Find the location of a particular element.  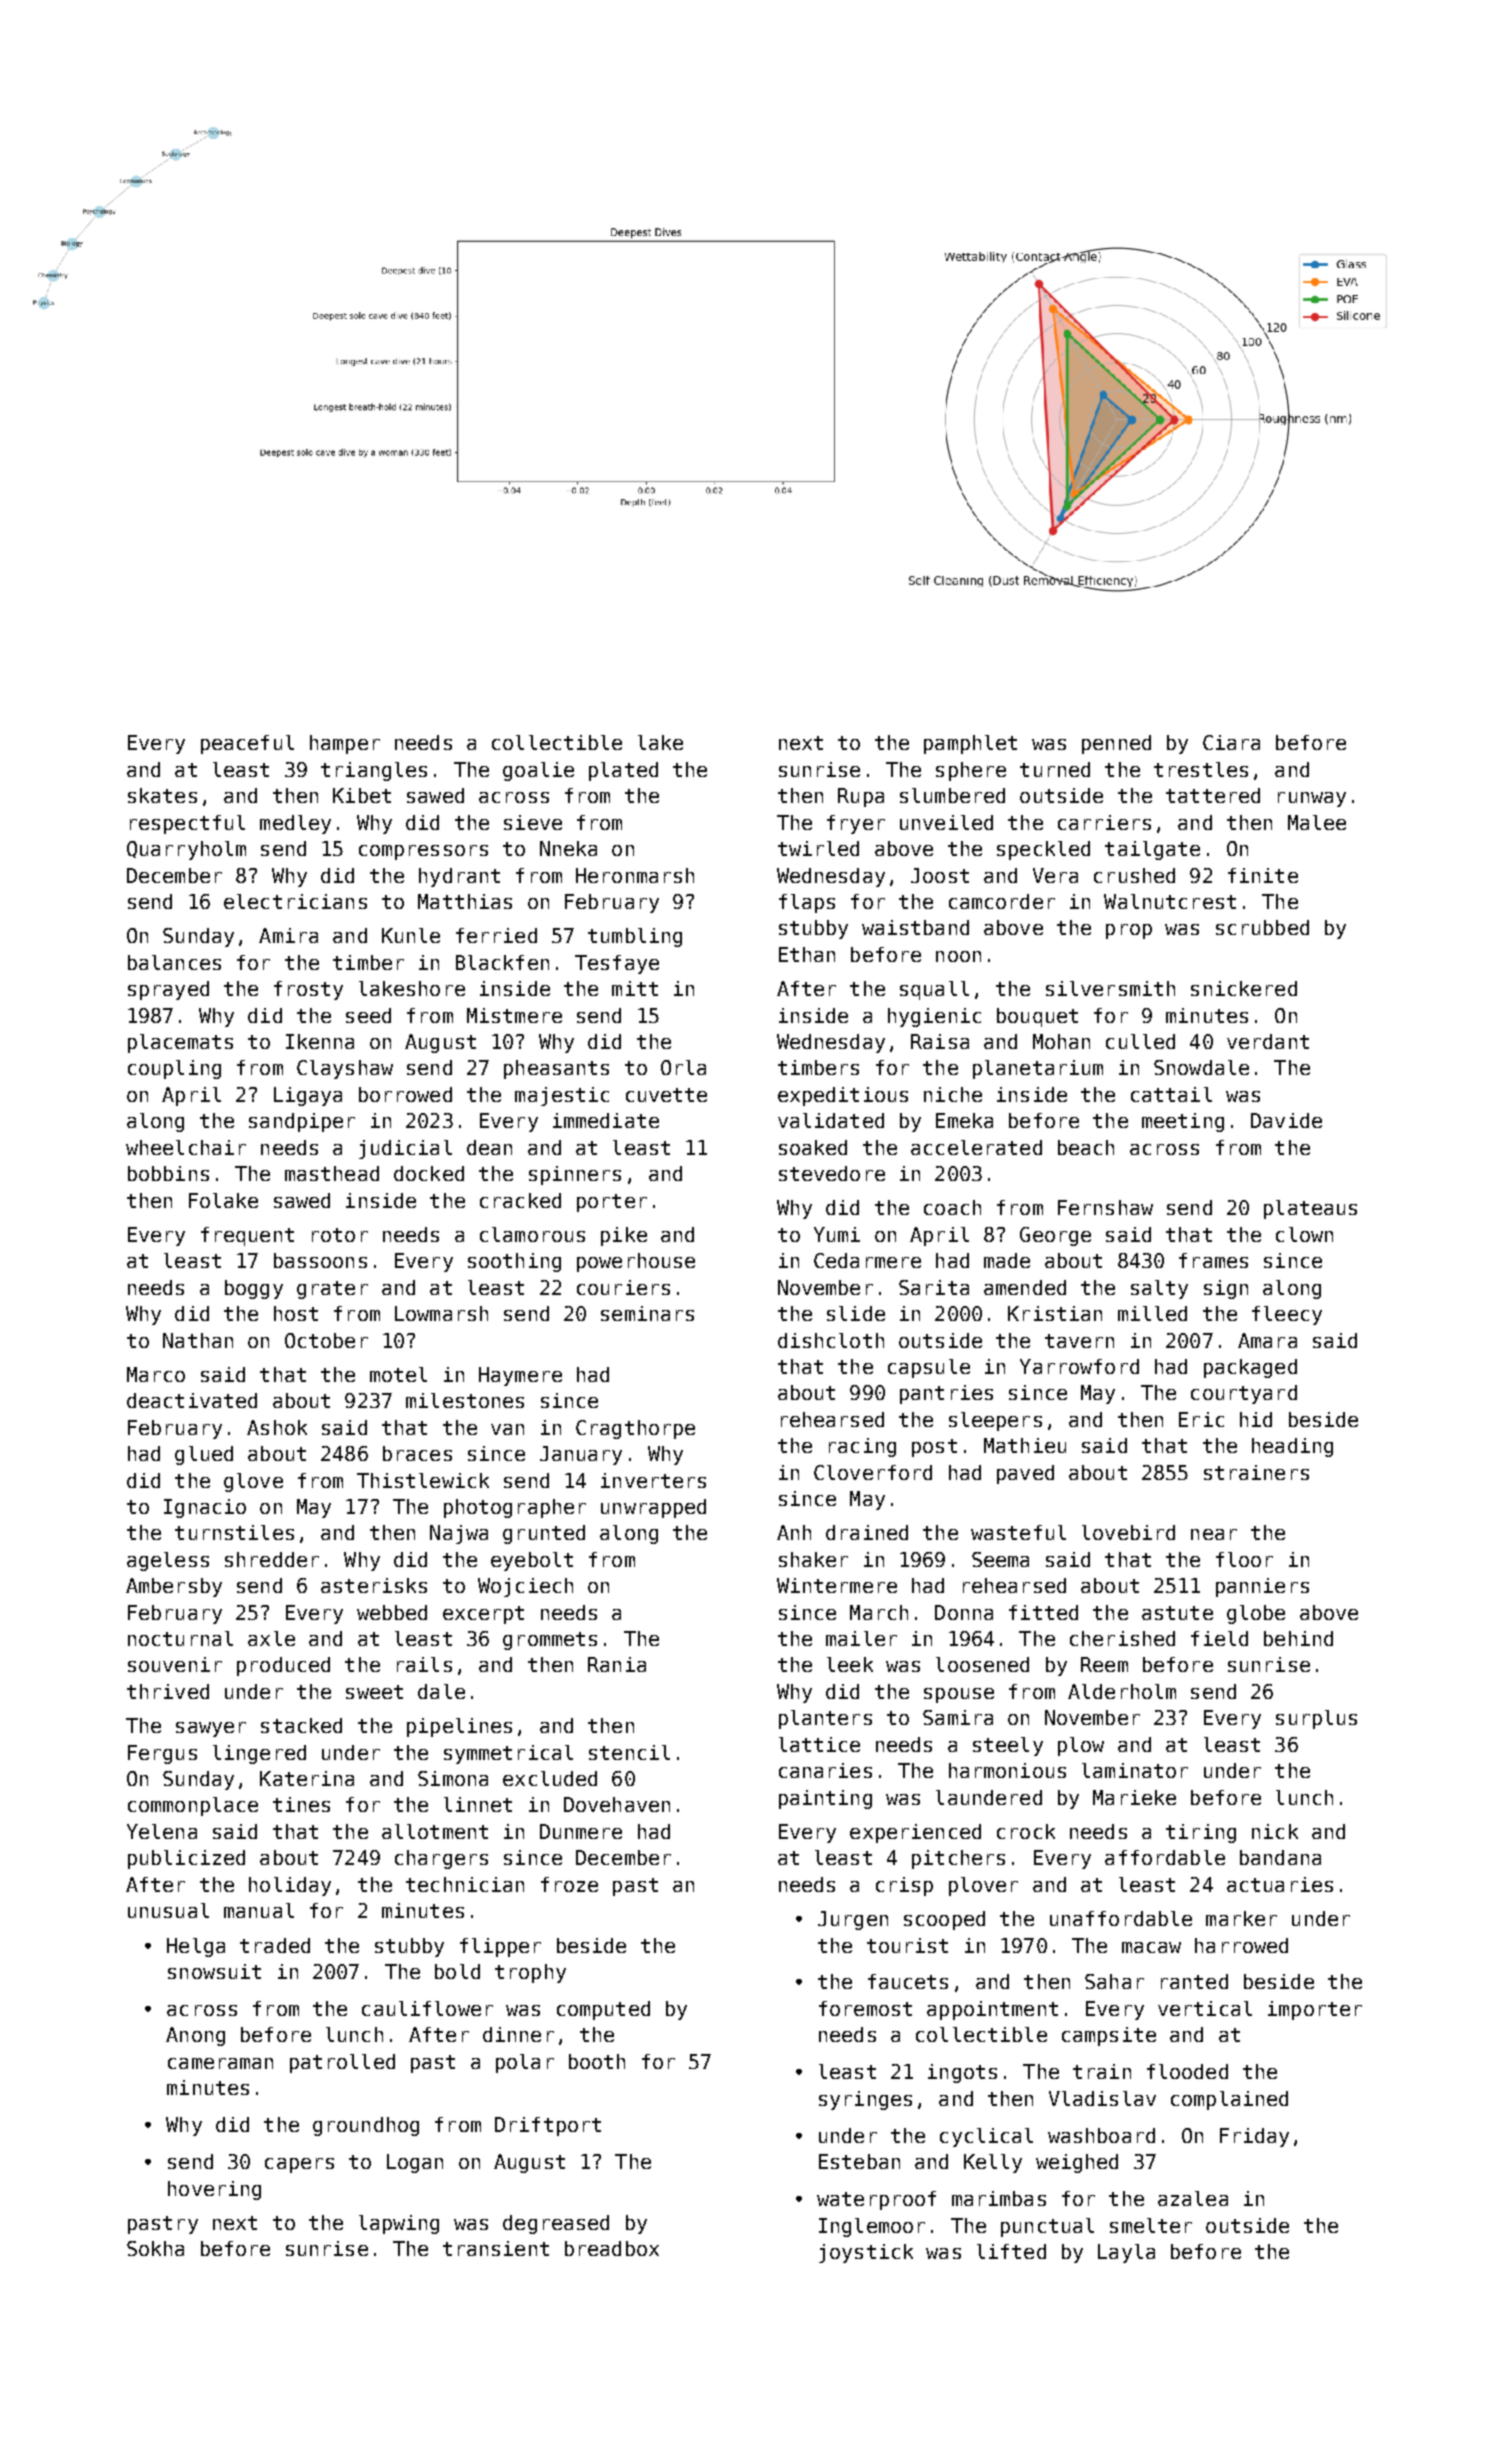

medley is located at coordinates (295, 824).
